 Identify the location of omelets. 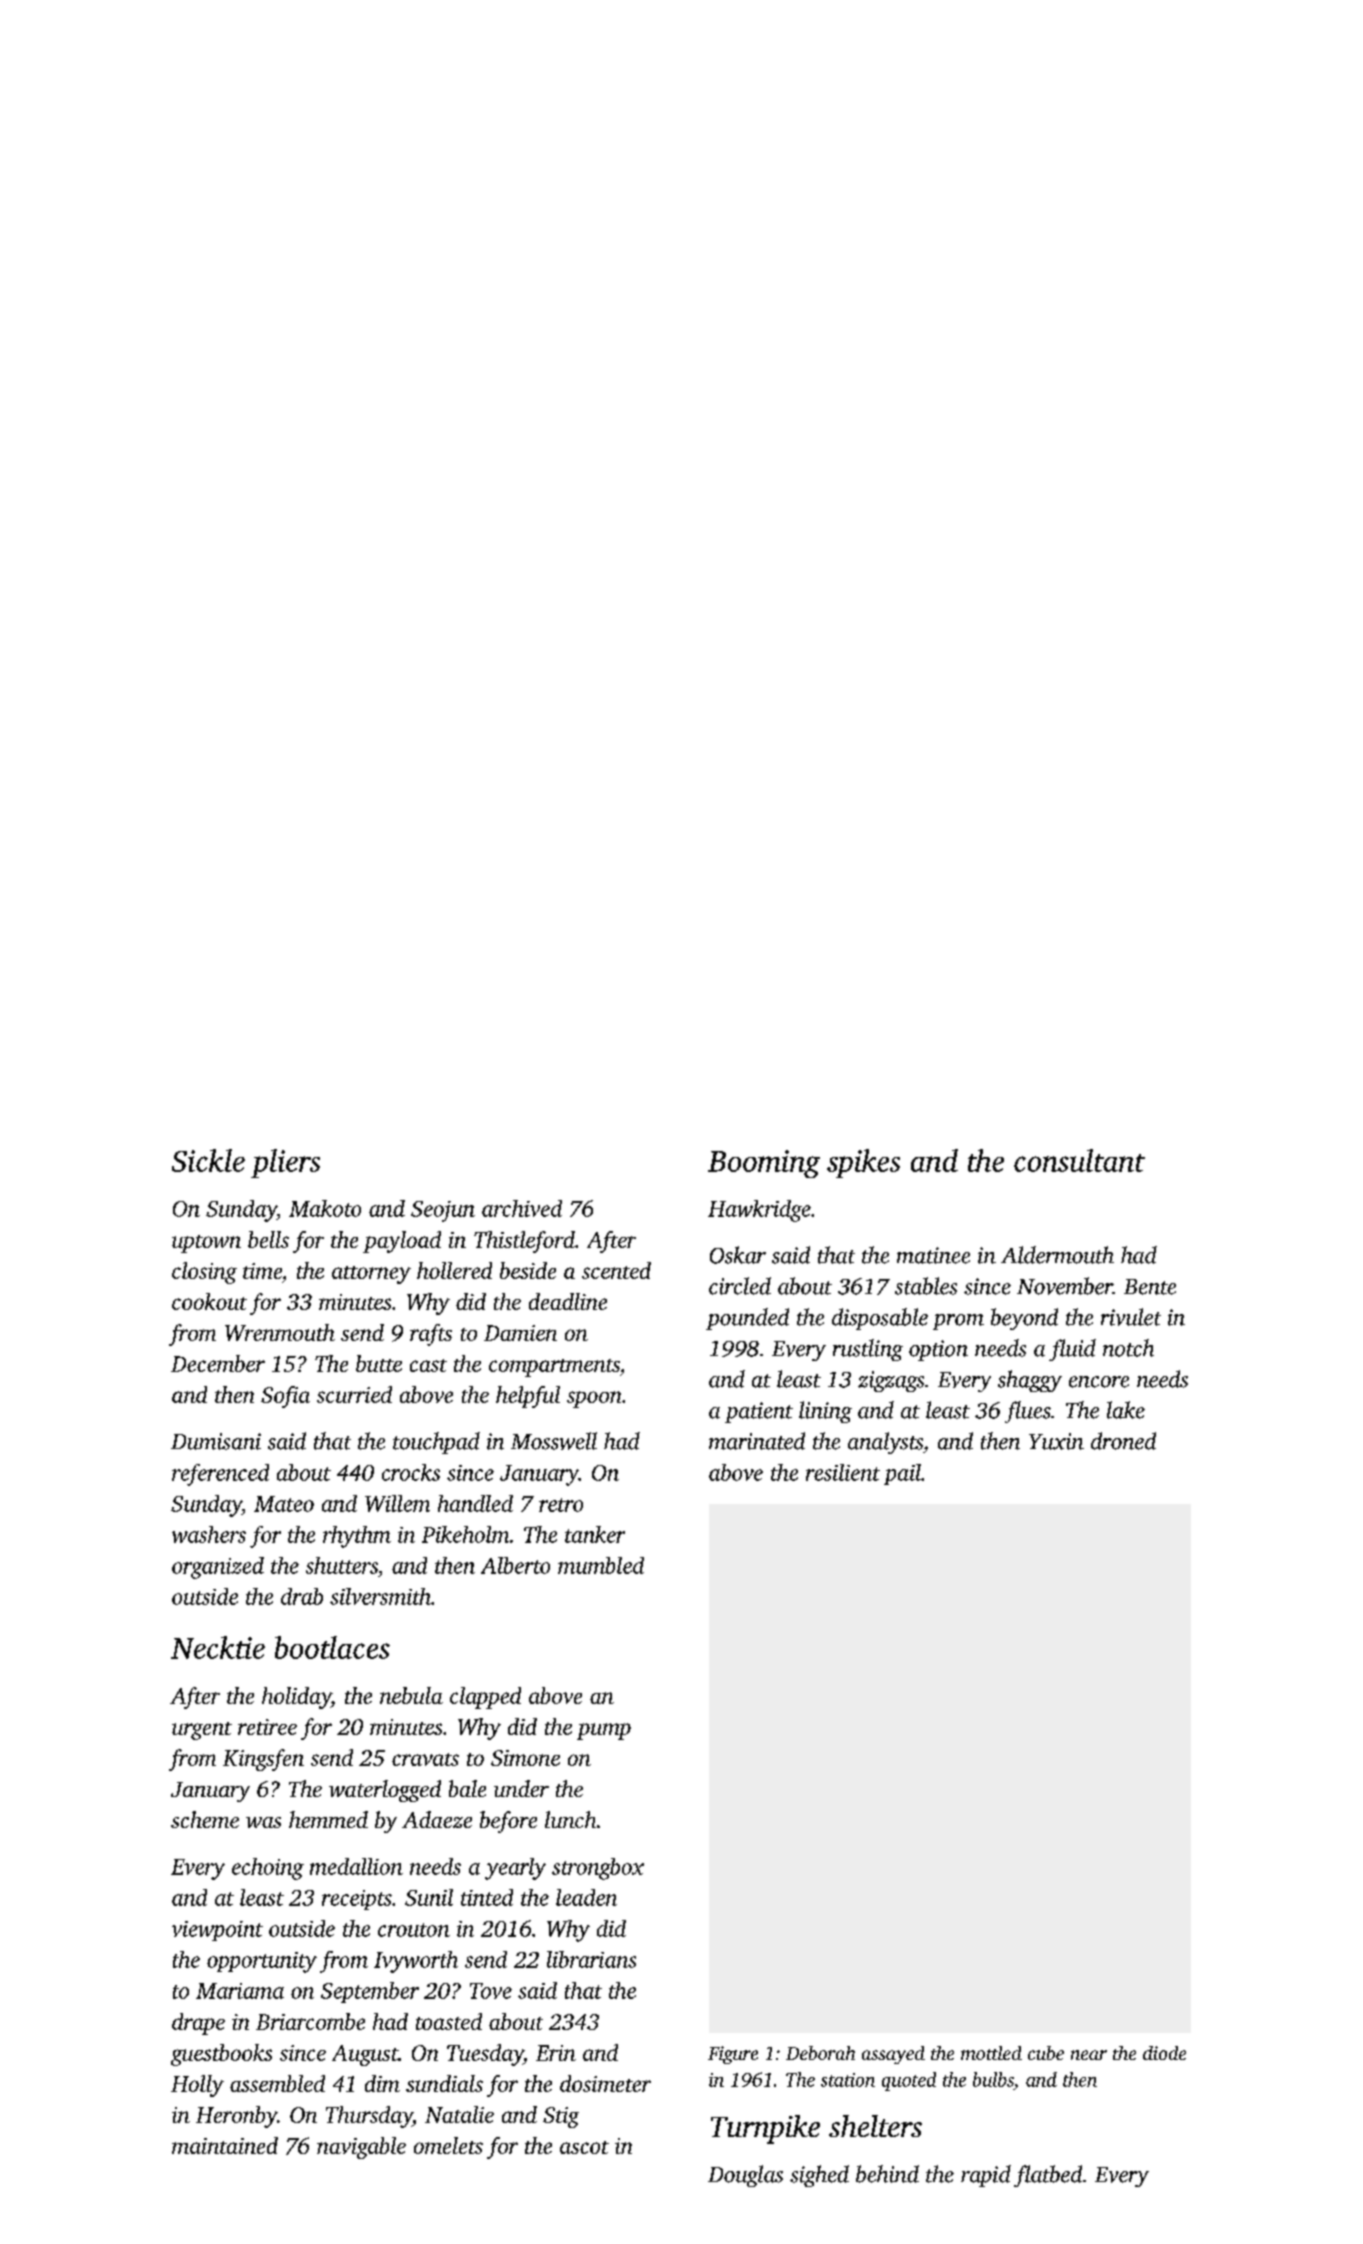
(448, 2145).
